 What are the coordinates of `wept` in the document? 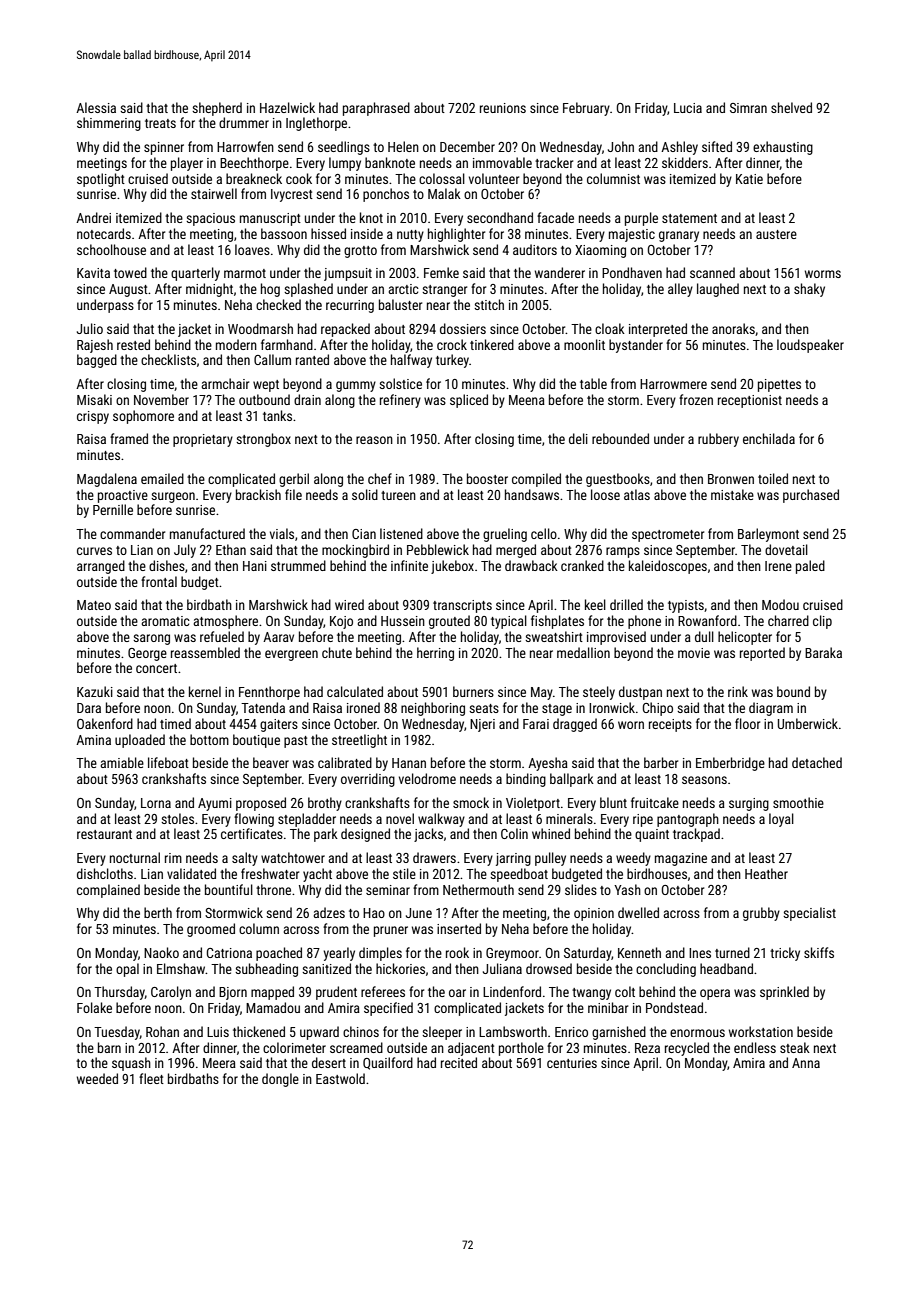 It's located at (266, 386).
